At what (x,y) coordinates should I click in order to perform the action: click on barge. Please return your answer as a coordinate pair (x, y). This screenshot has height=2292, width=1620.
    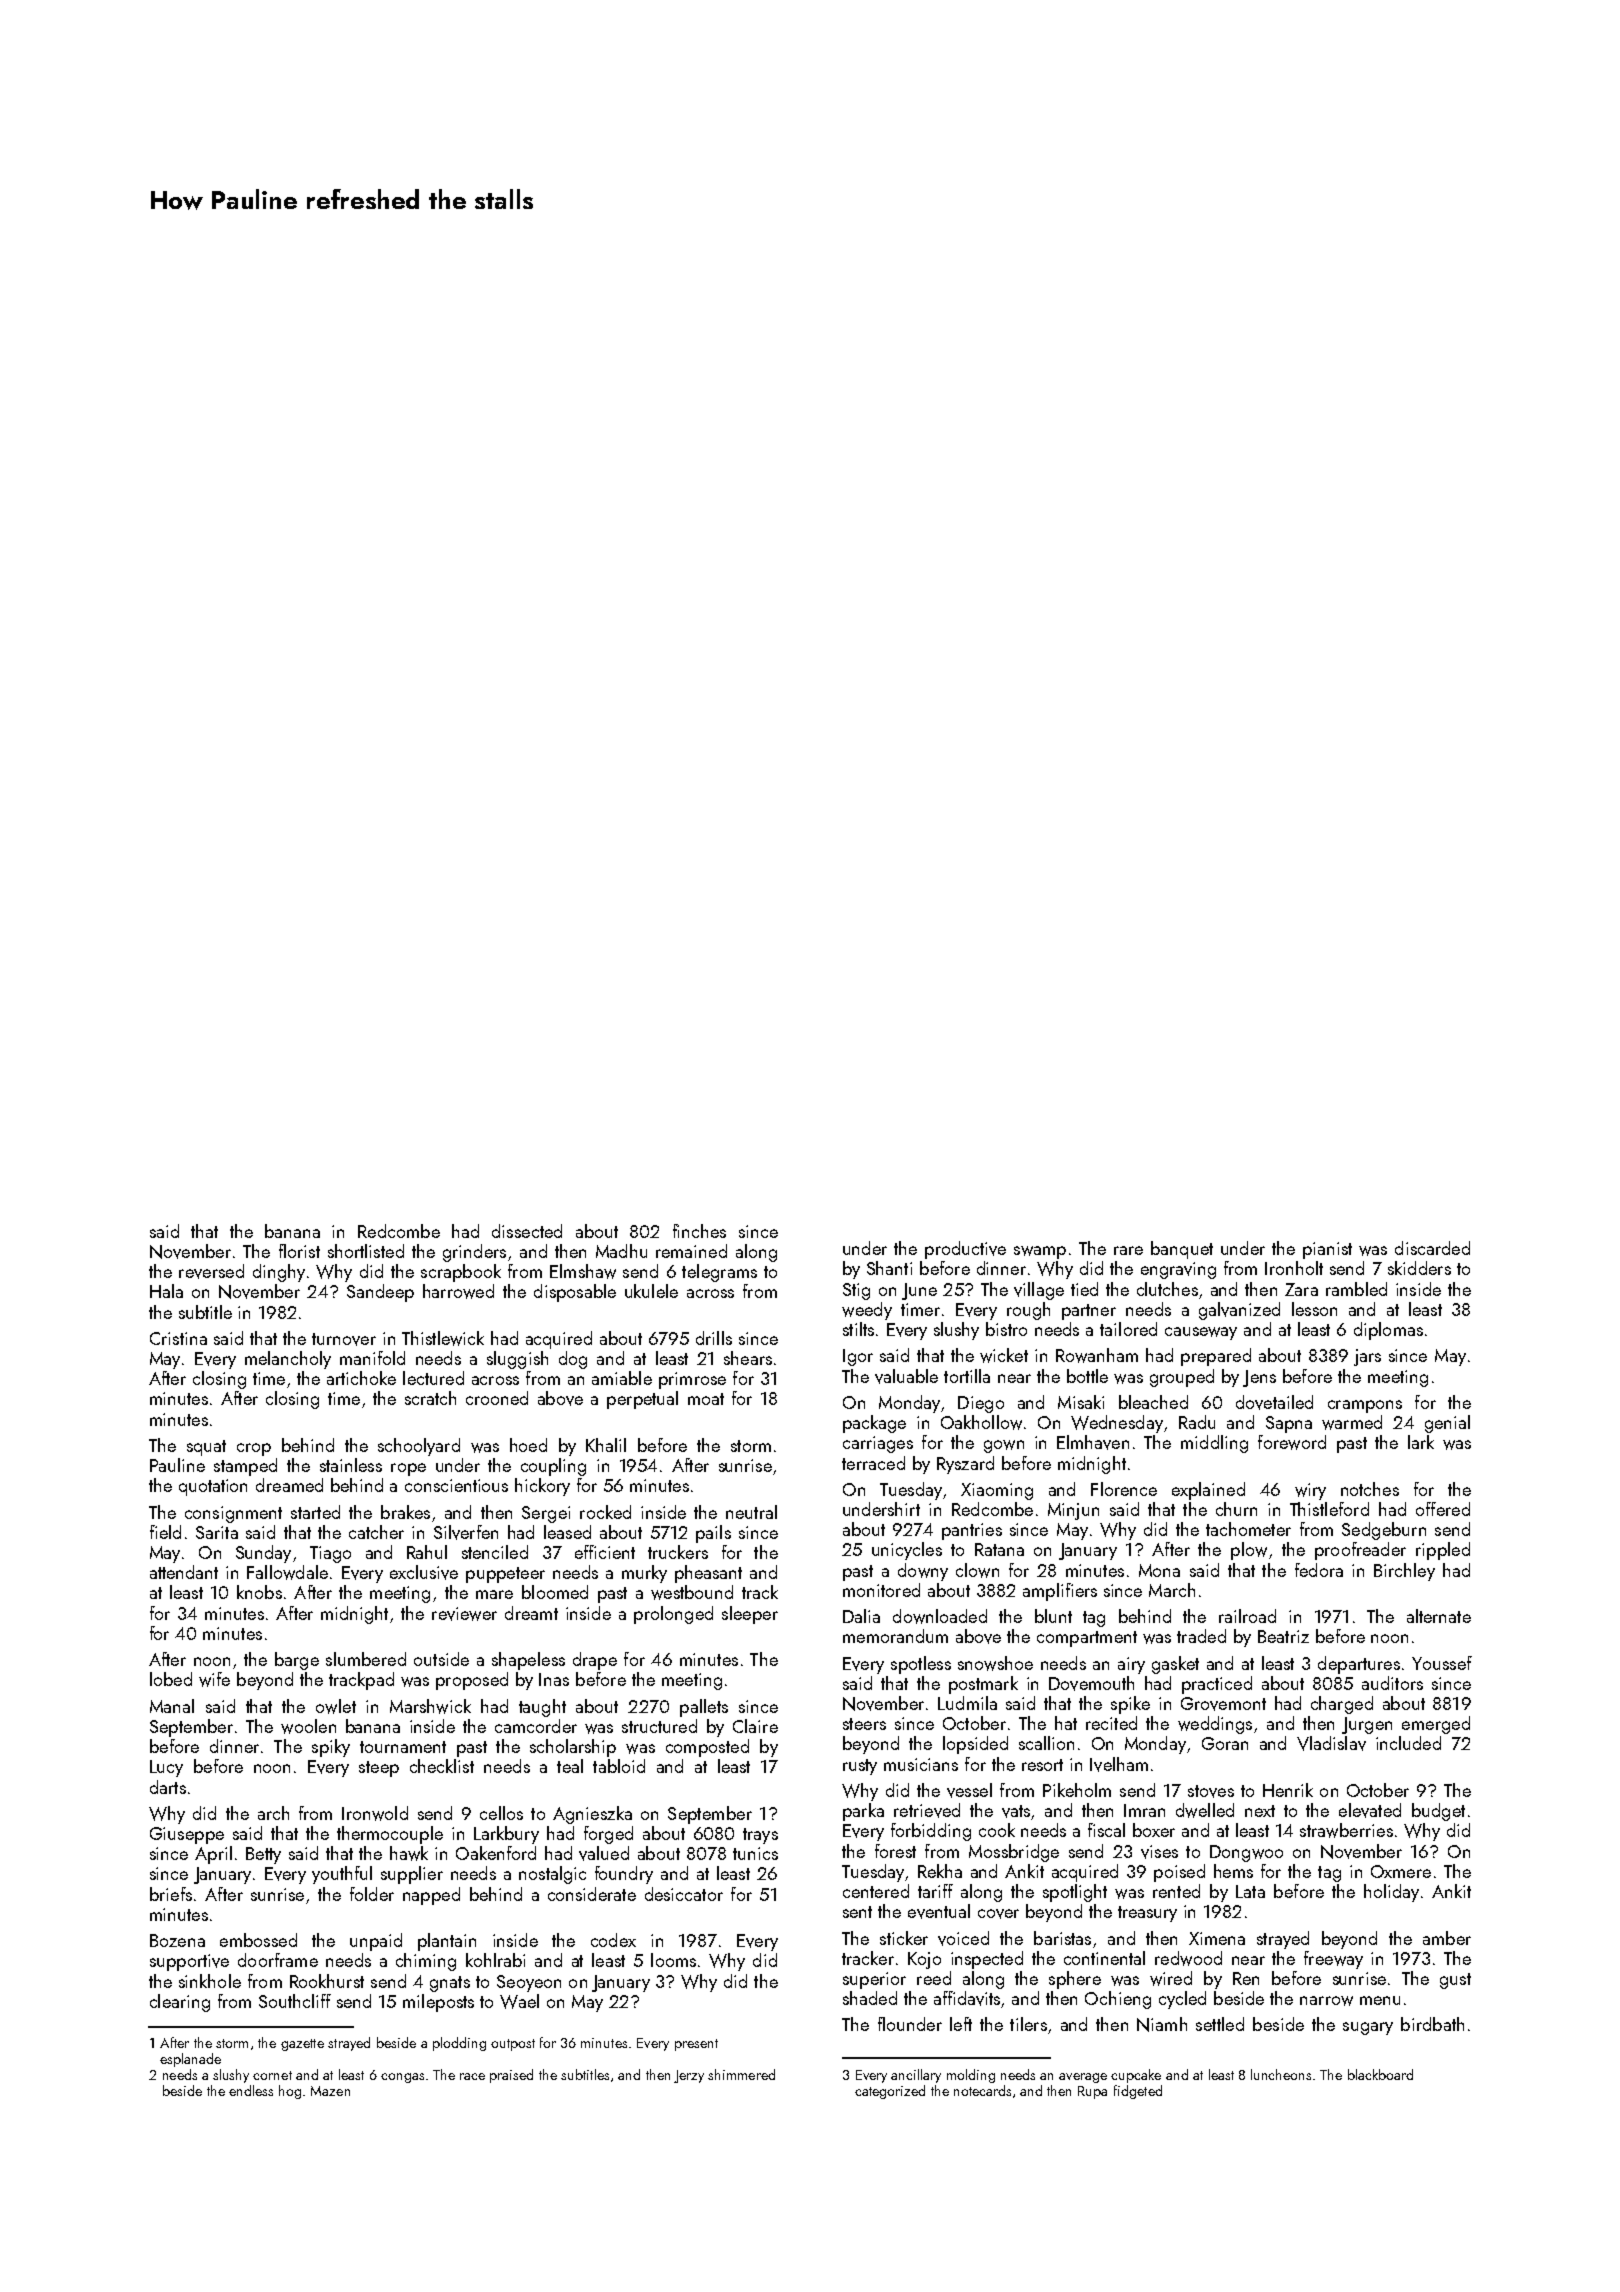
    Looking at the image, I should click on (297, 1661).
